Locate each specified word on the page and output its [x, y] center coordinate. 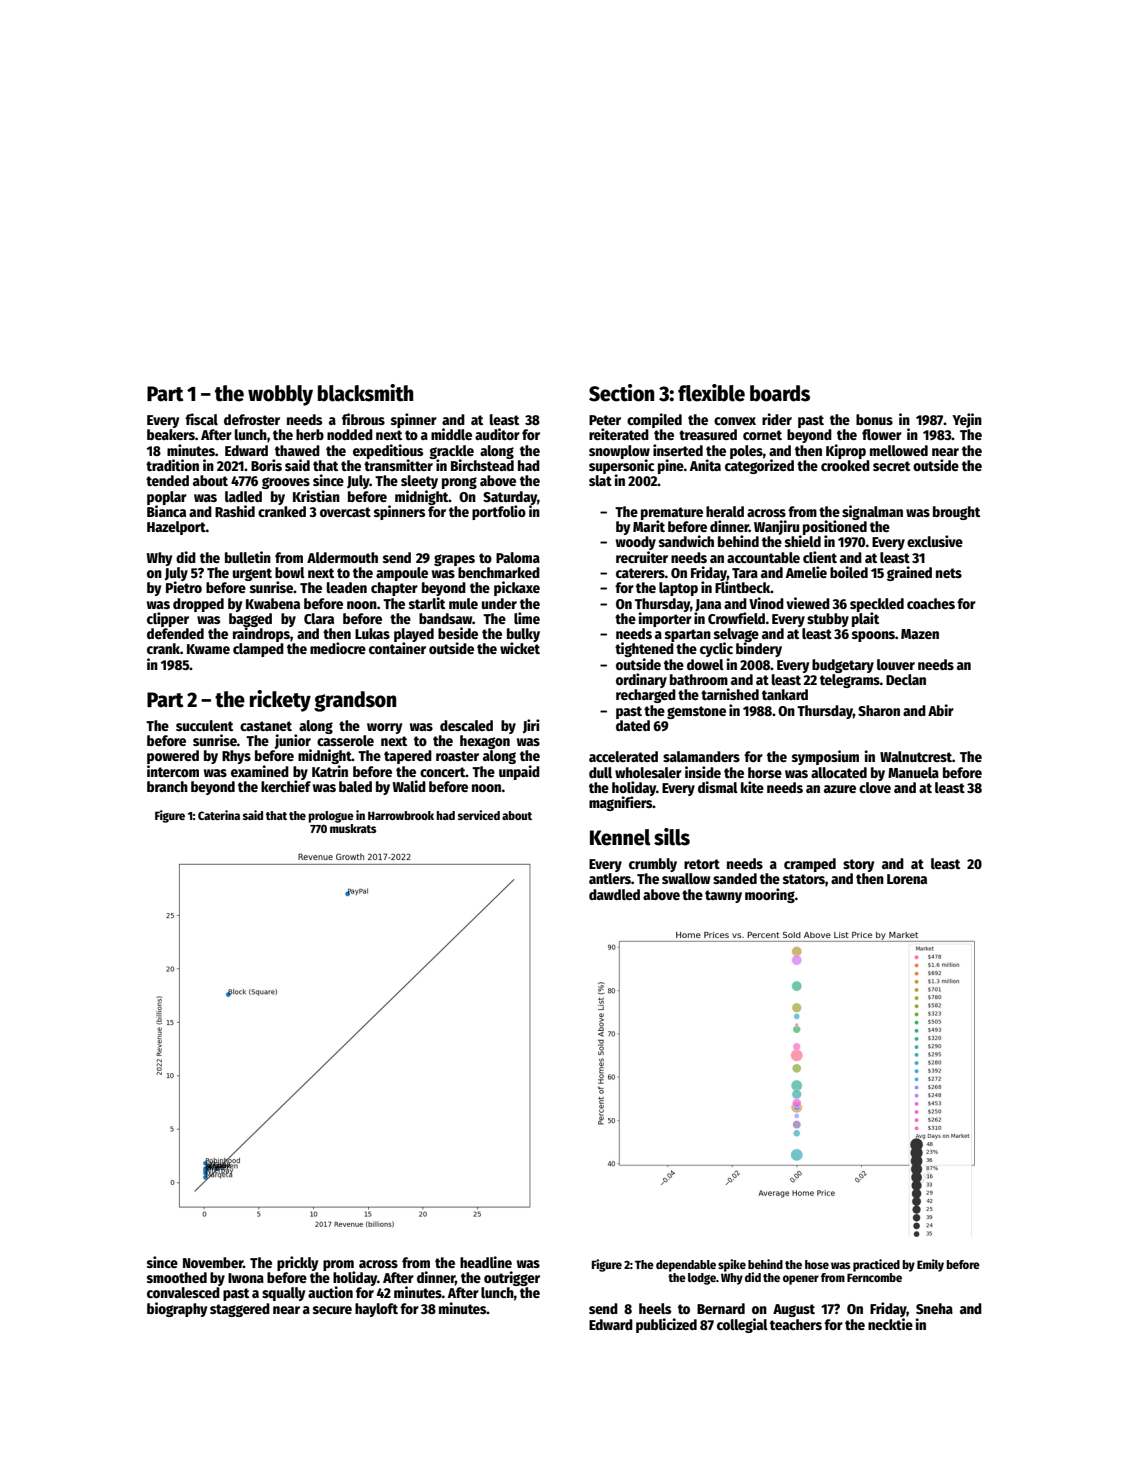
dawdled [614, 894]
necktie [890, 1324]
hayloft [376, 1310]
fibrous [363, 419]
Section [621, 393]
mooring [770, 895]
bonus [874, 419]
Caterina [219, 815]
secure [332, 1310]
